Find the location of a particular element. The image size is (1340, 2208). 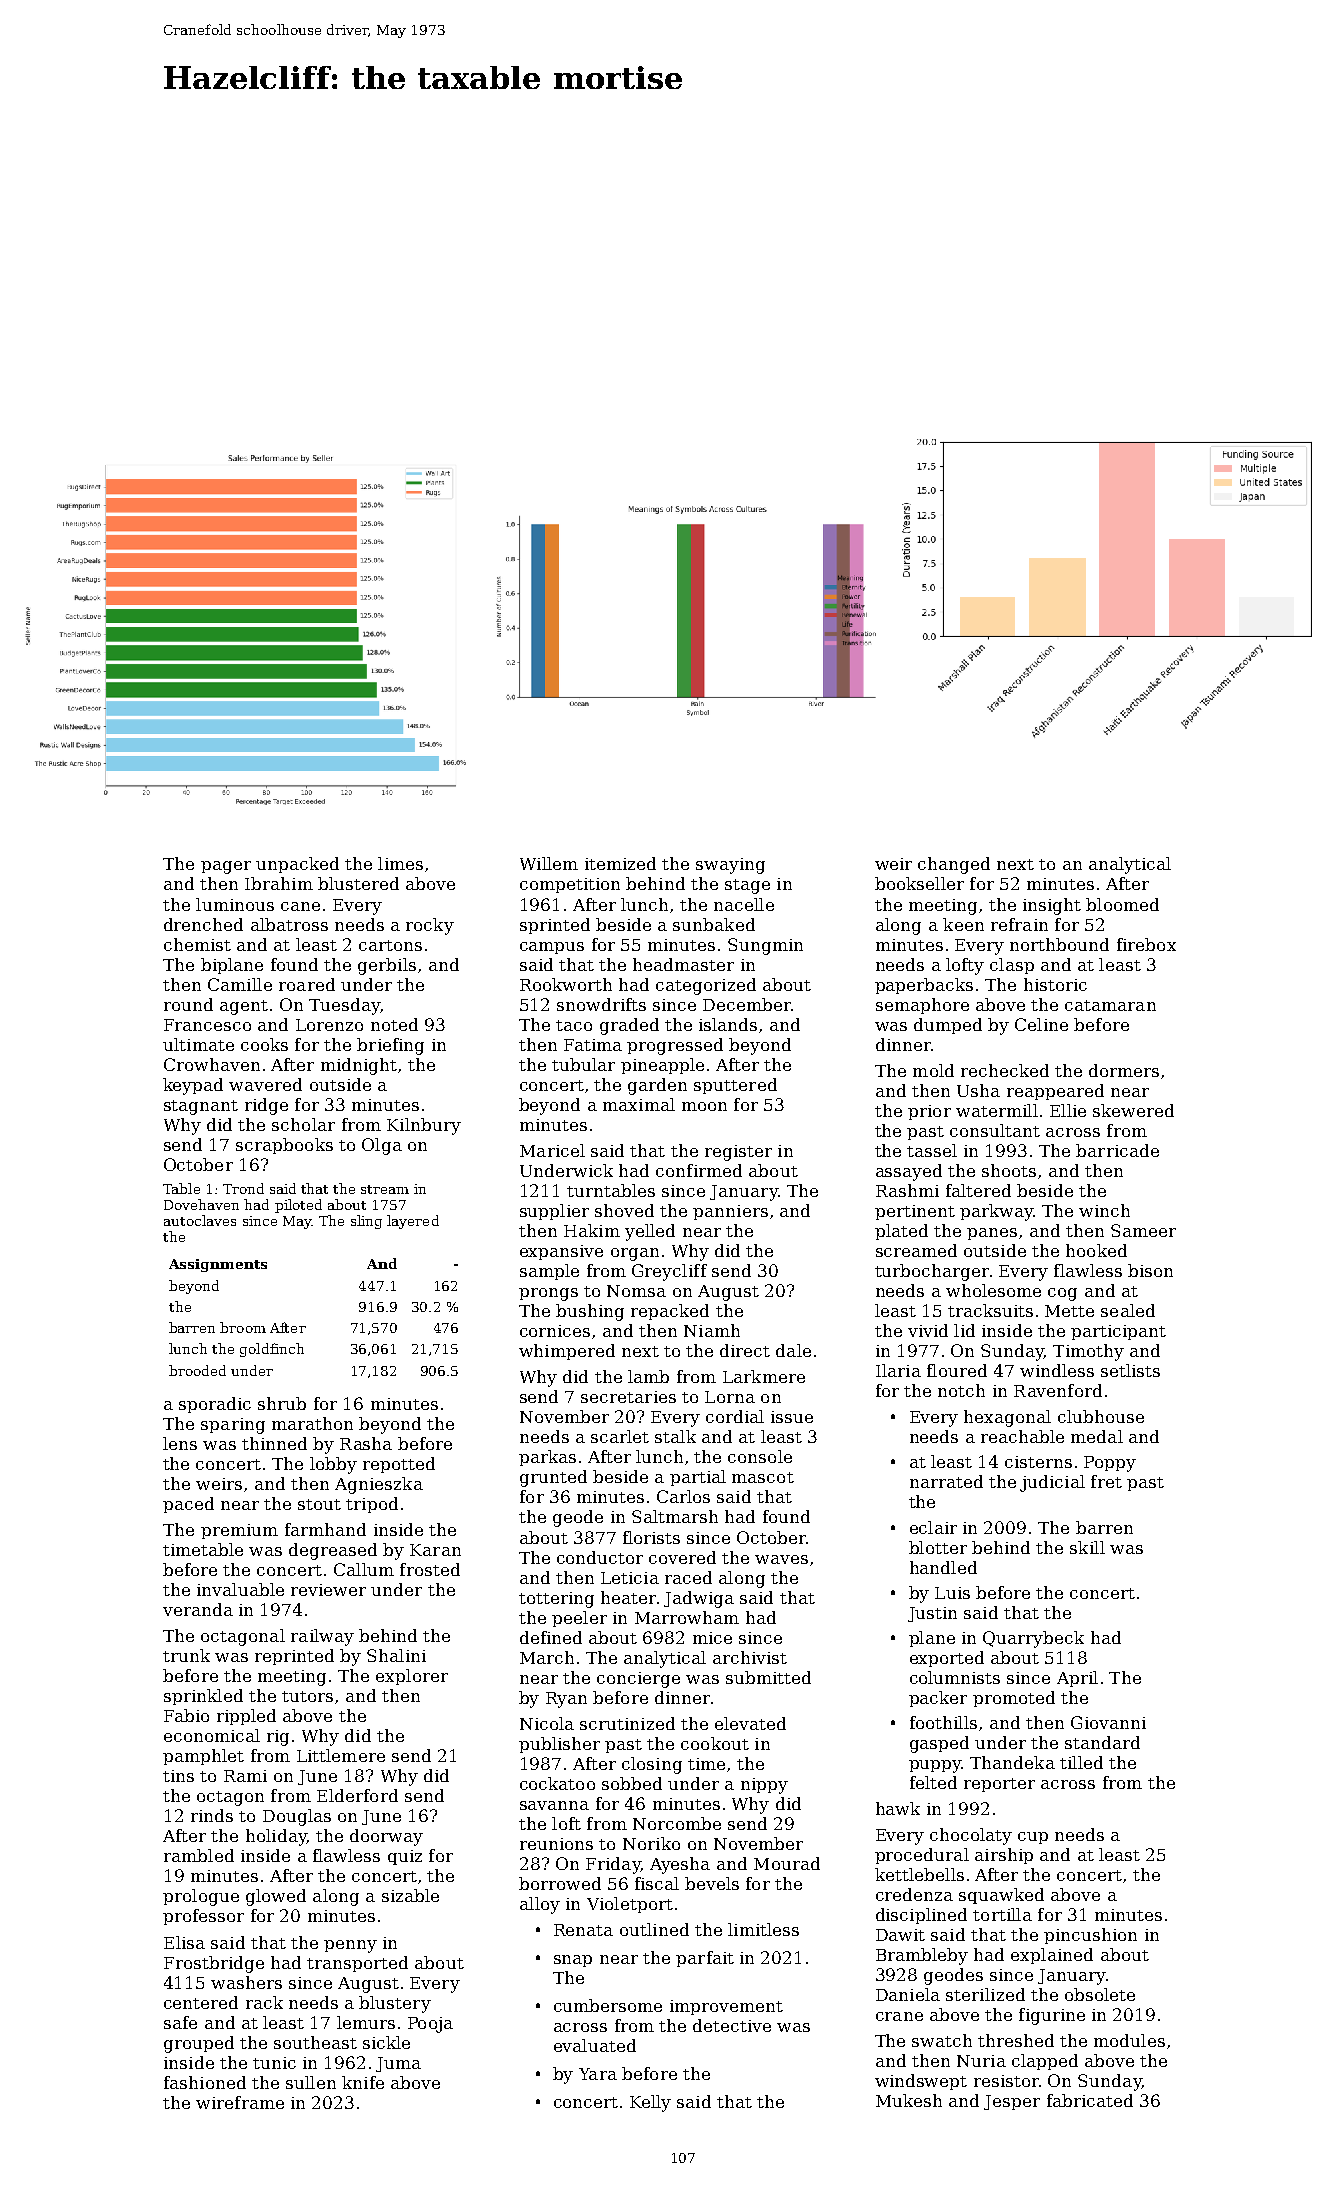

cordial is located at coordinates (735, 1416).
